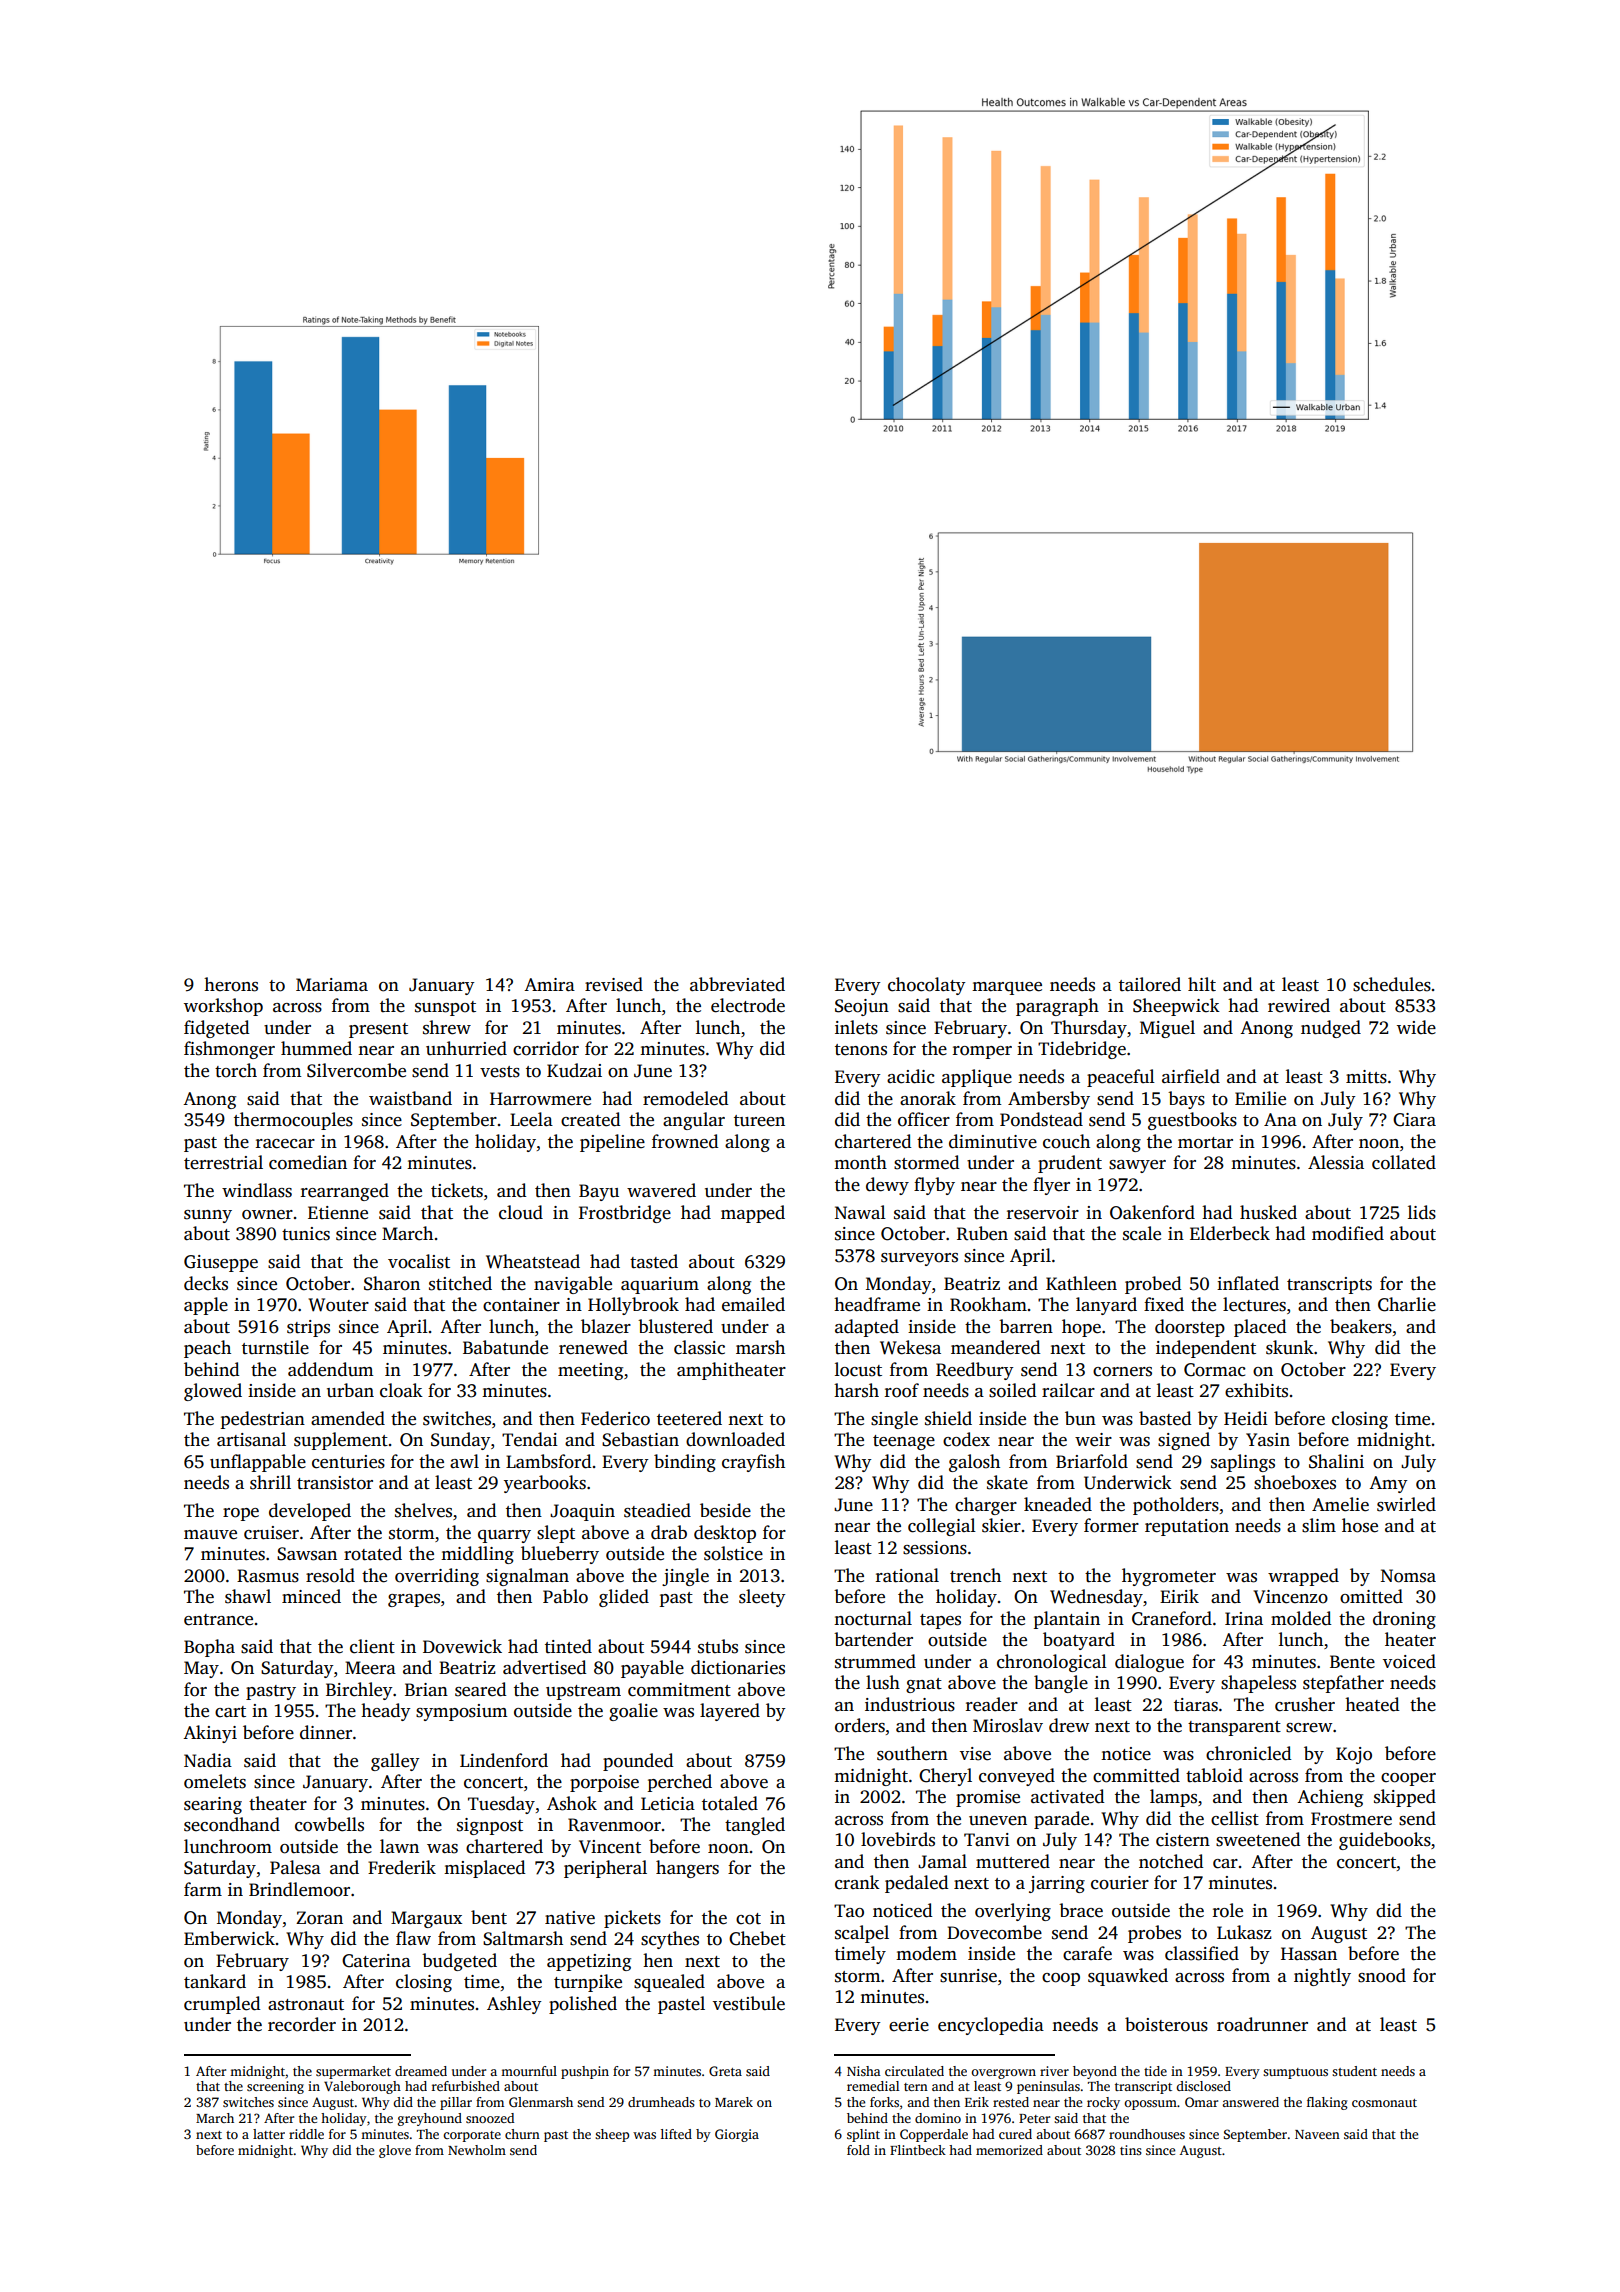 The height and width of the image is (2292, 1620). What do you see at coordinates (737, 984) in the image?
I see `abbreviated` at bounding box center [737, 984].
